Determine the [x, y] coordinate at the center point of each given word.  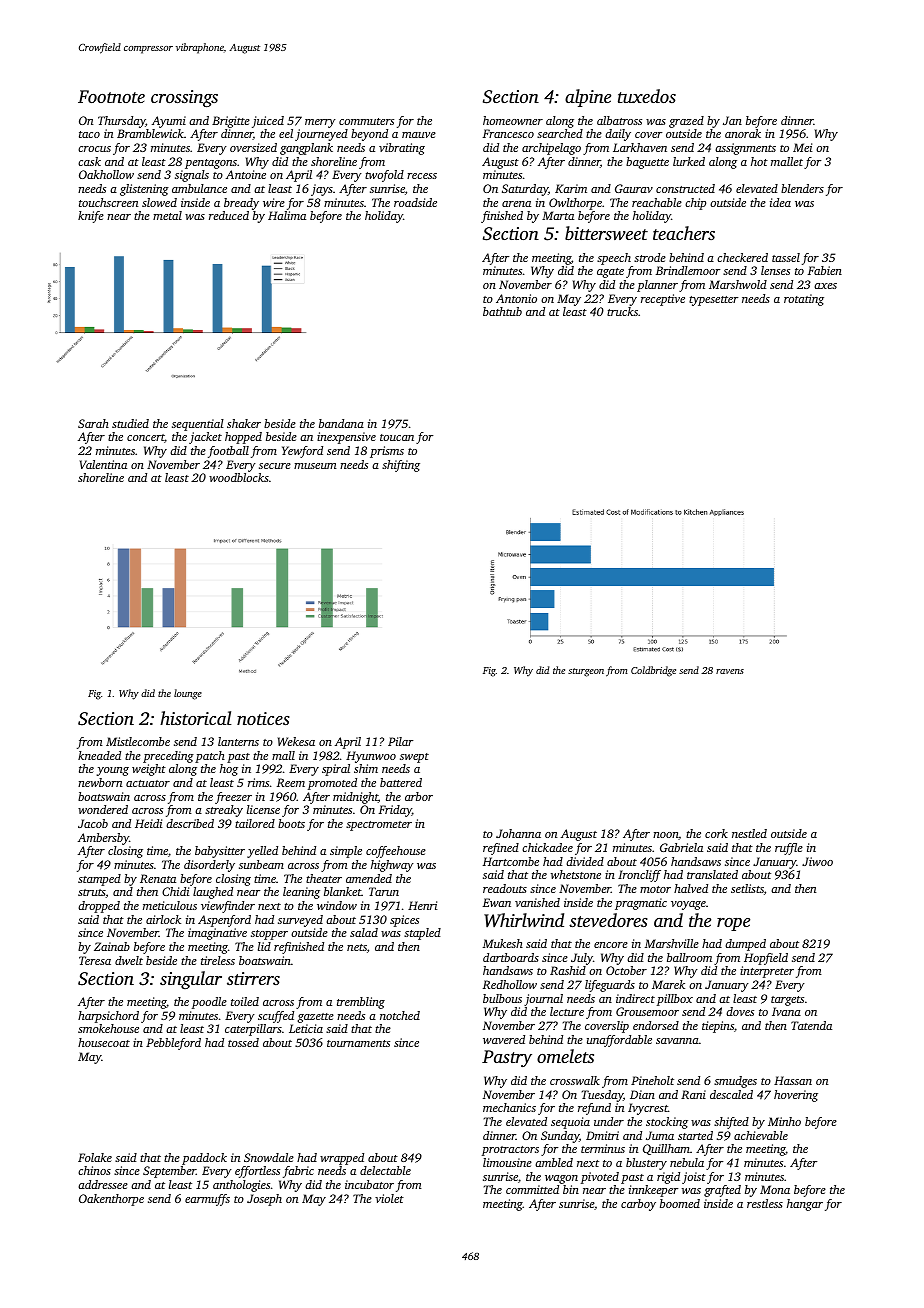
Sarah [93, 423]
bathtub [502, 311]
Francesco [508, 133]
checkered [742, 257]
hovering [796, 1096]
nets [357, 947]
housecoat [104, 1042]
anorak [743, 133]
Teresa [95, 960]
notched [400, 1015]
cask [89, 161]
